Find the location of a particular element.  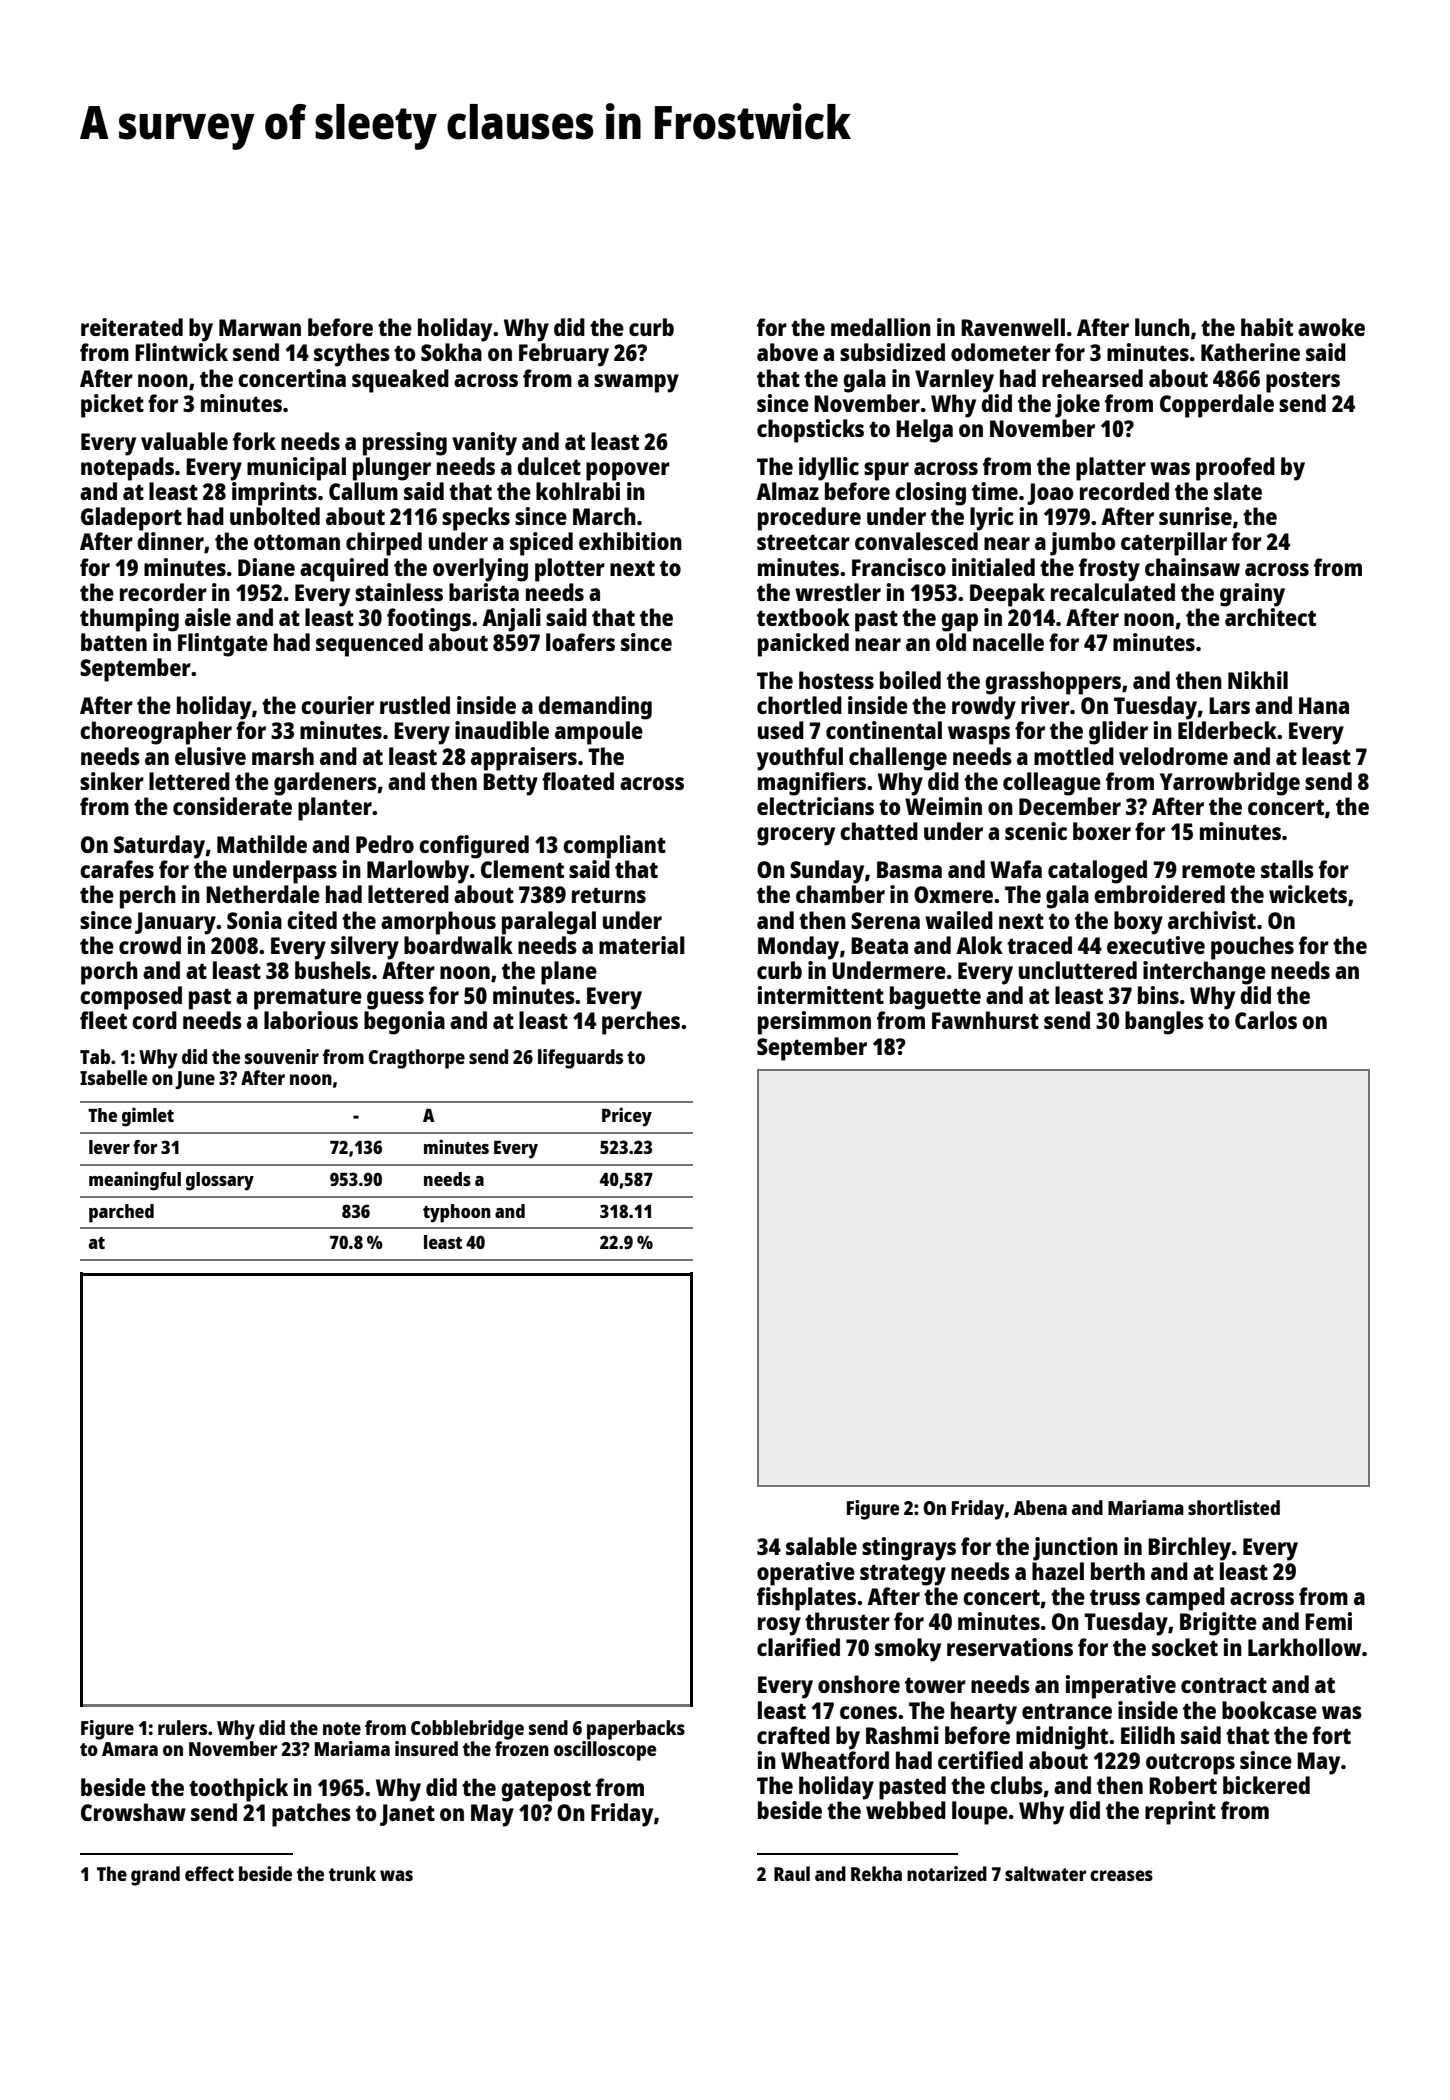

February is located at coordinates (564, 355).
